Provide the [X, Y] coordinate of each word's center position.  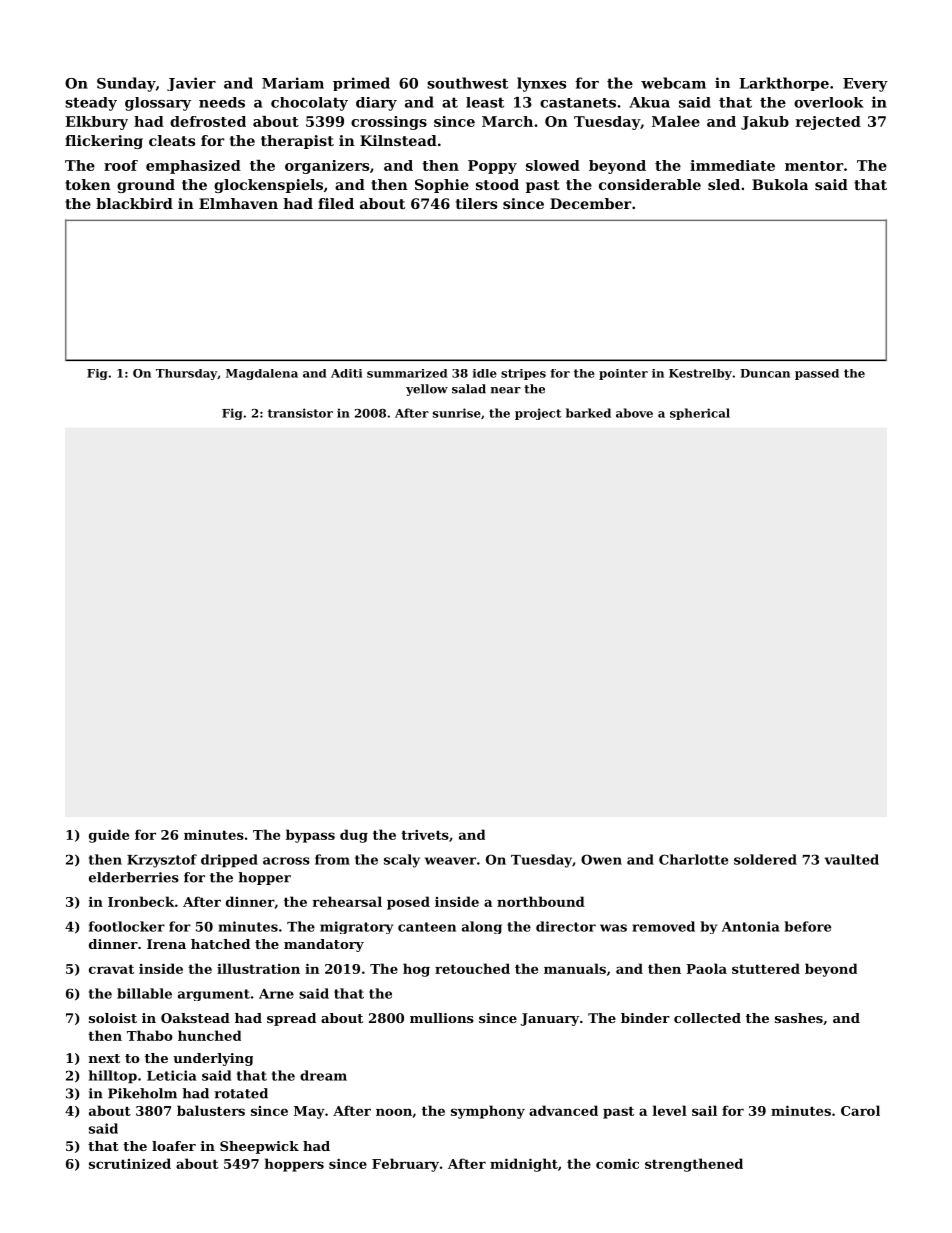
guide [109, 836]
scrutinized [130, 1163]
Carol [860, 1110]
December [590, 203]
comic [617, 1164]
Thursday [186, 374]
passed [817, 374]
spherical [700, 414]
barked [588, 413]
